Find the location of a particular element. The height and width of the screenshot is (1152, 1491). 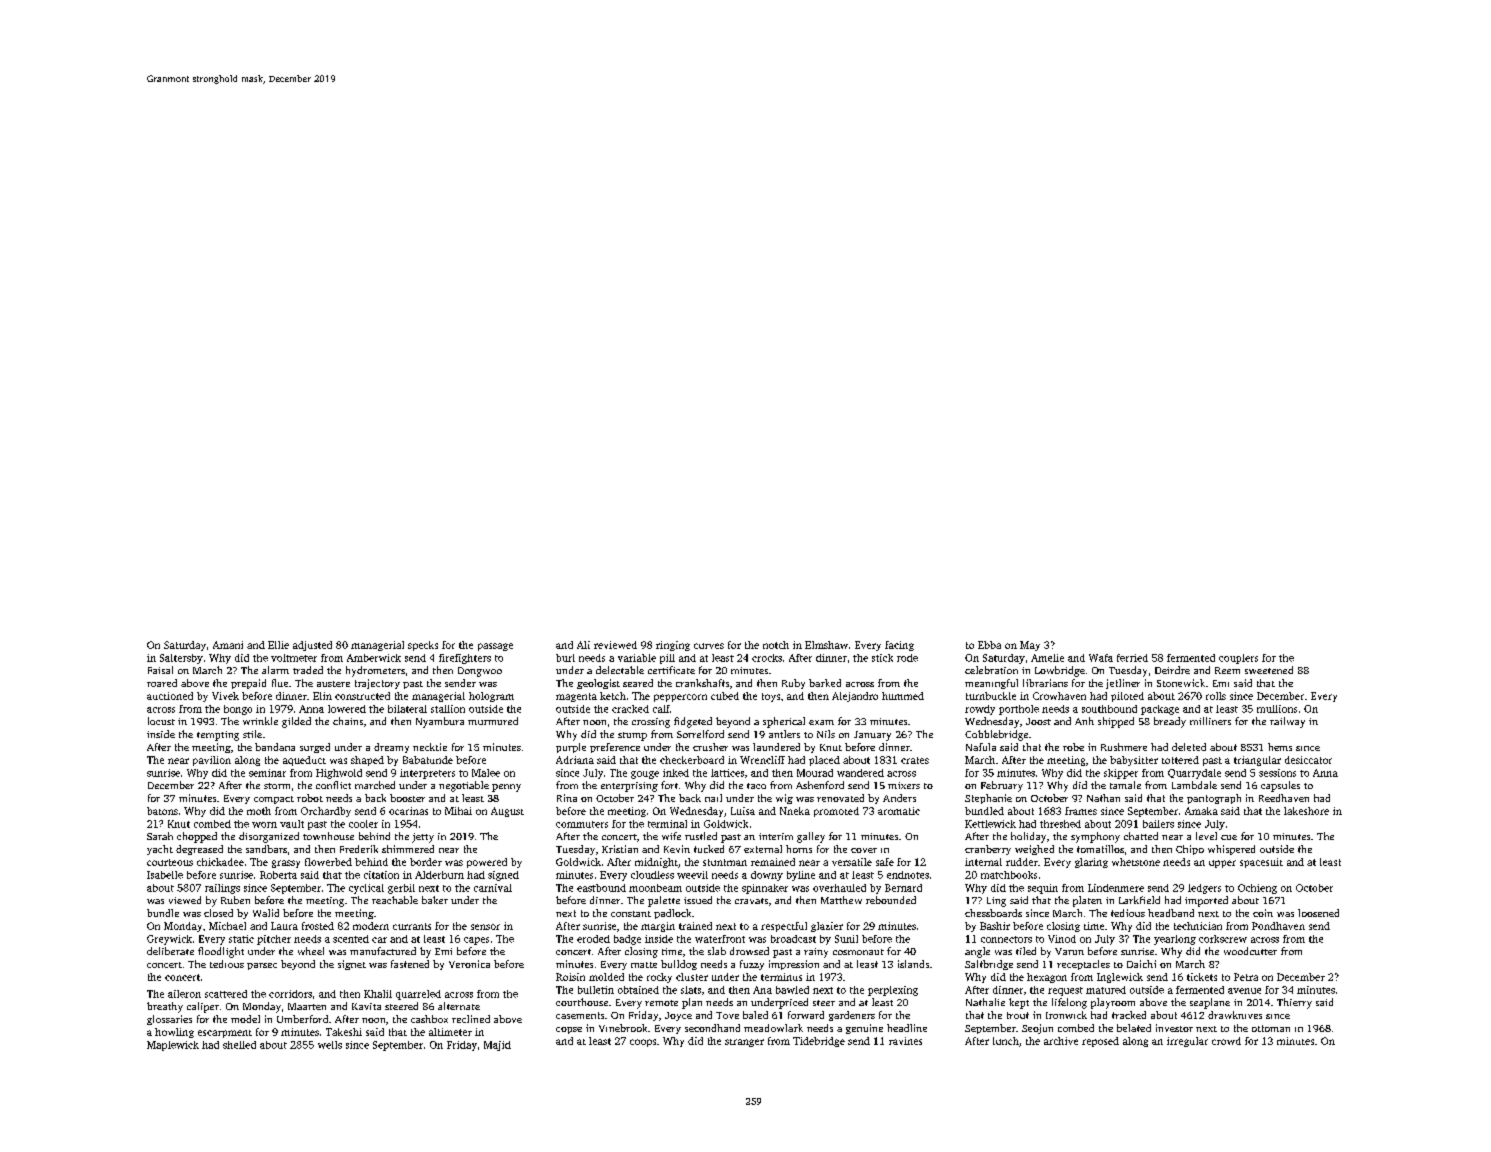

crowd is located at coordinates (1226, 1041).
